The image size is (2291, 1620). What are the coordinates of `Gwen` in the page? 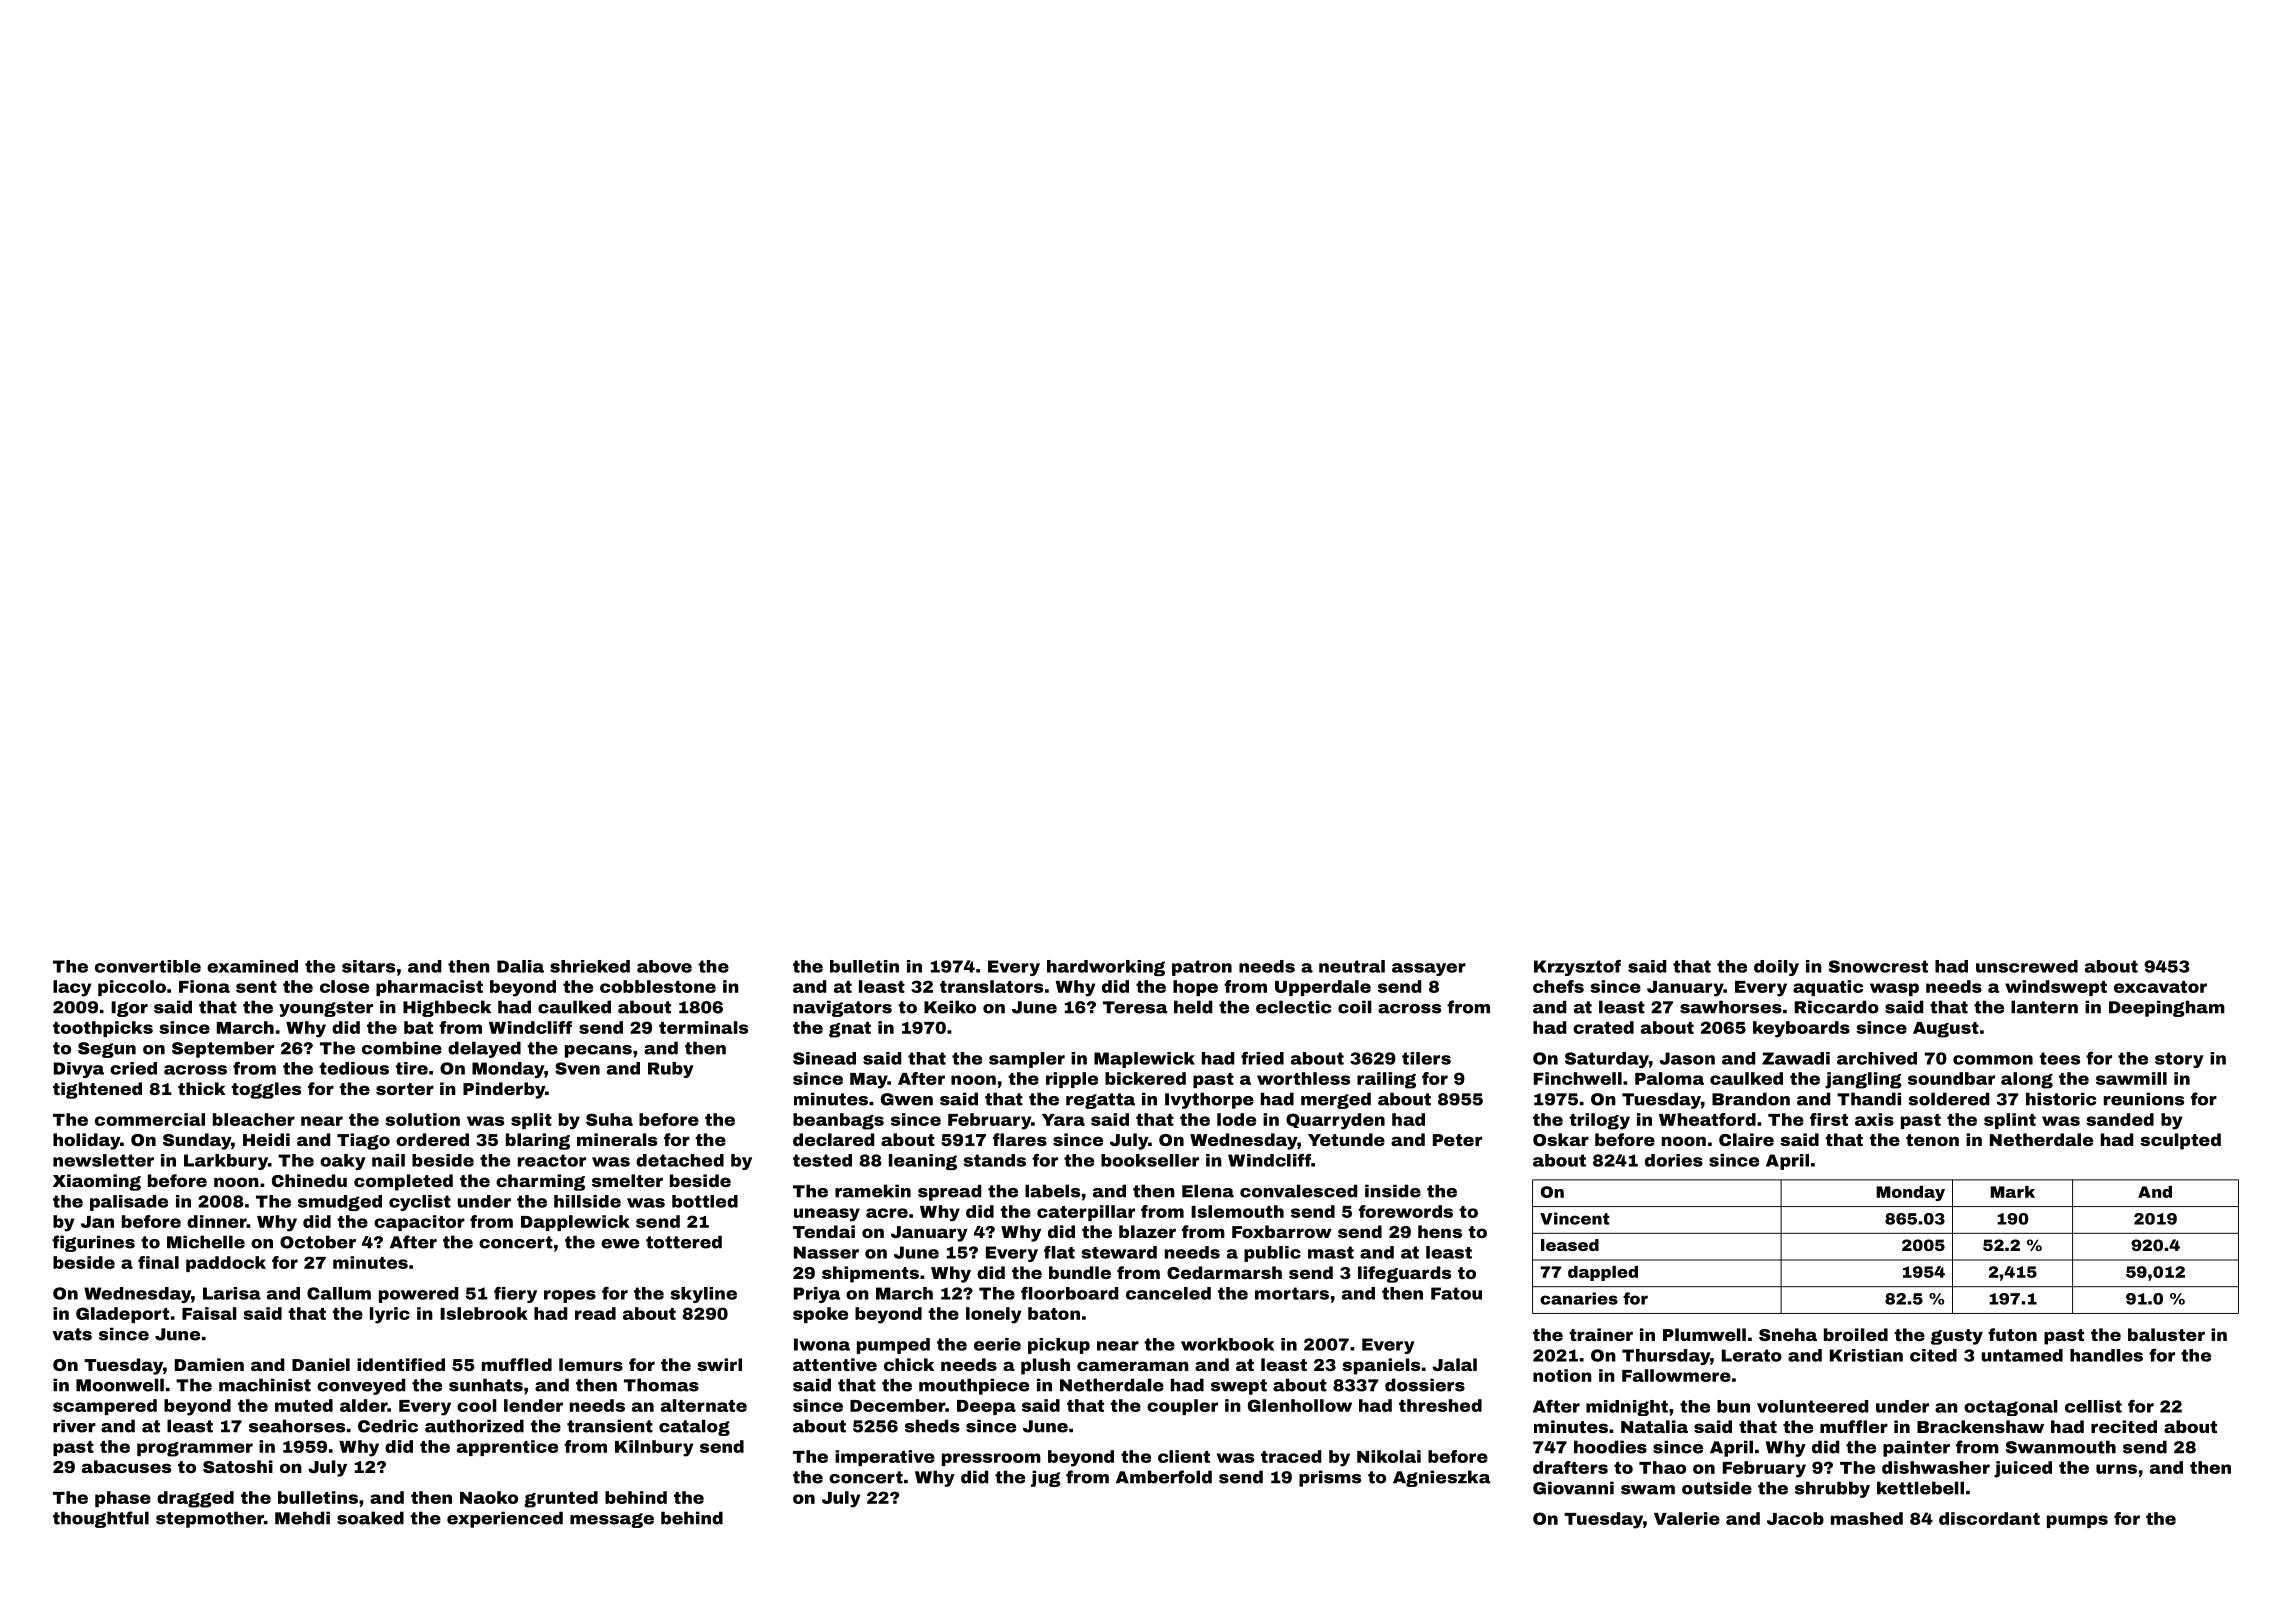 It's located at (907, 1099).
